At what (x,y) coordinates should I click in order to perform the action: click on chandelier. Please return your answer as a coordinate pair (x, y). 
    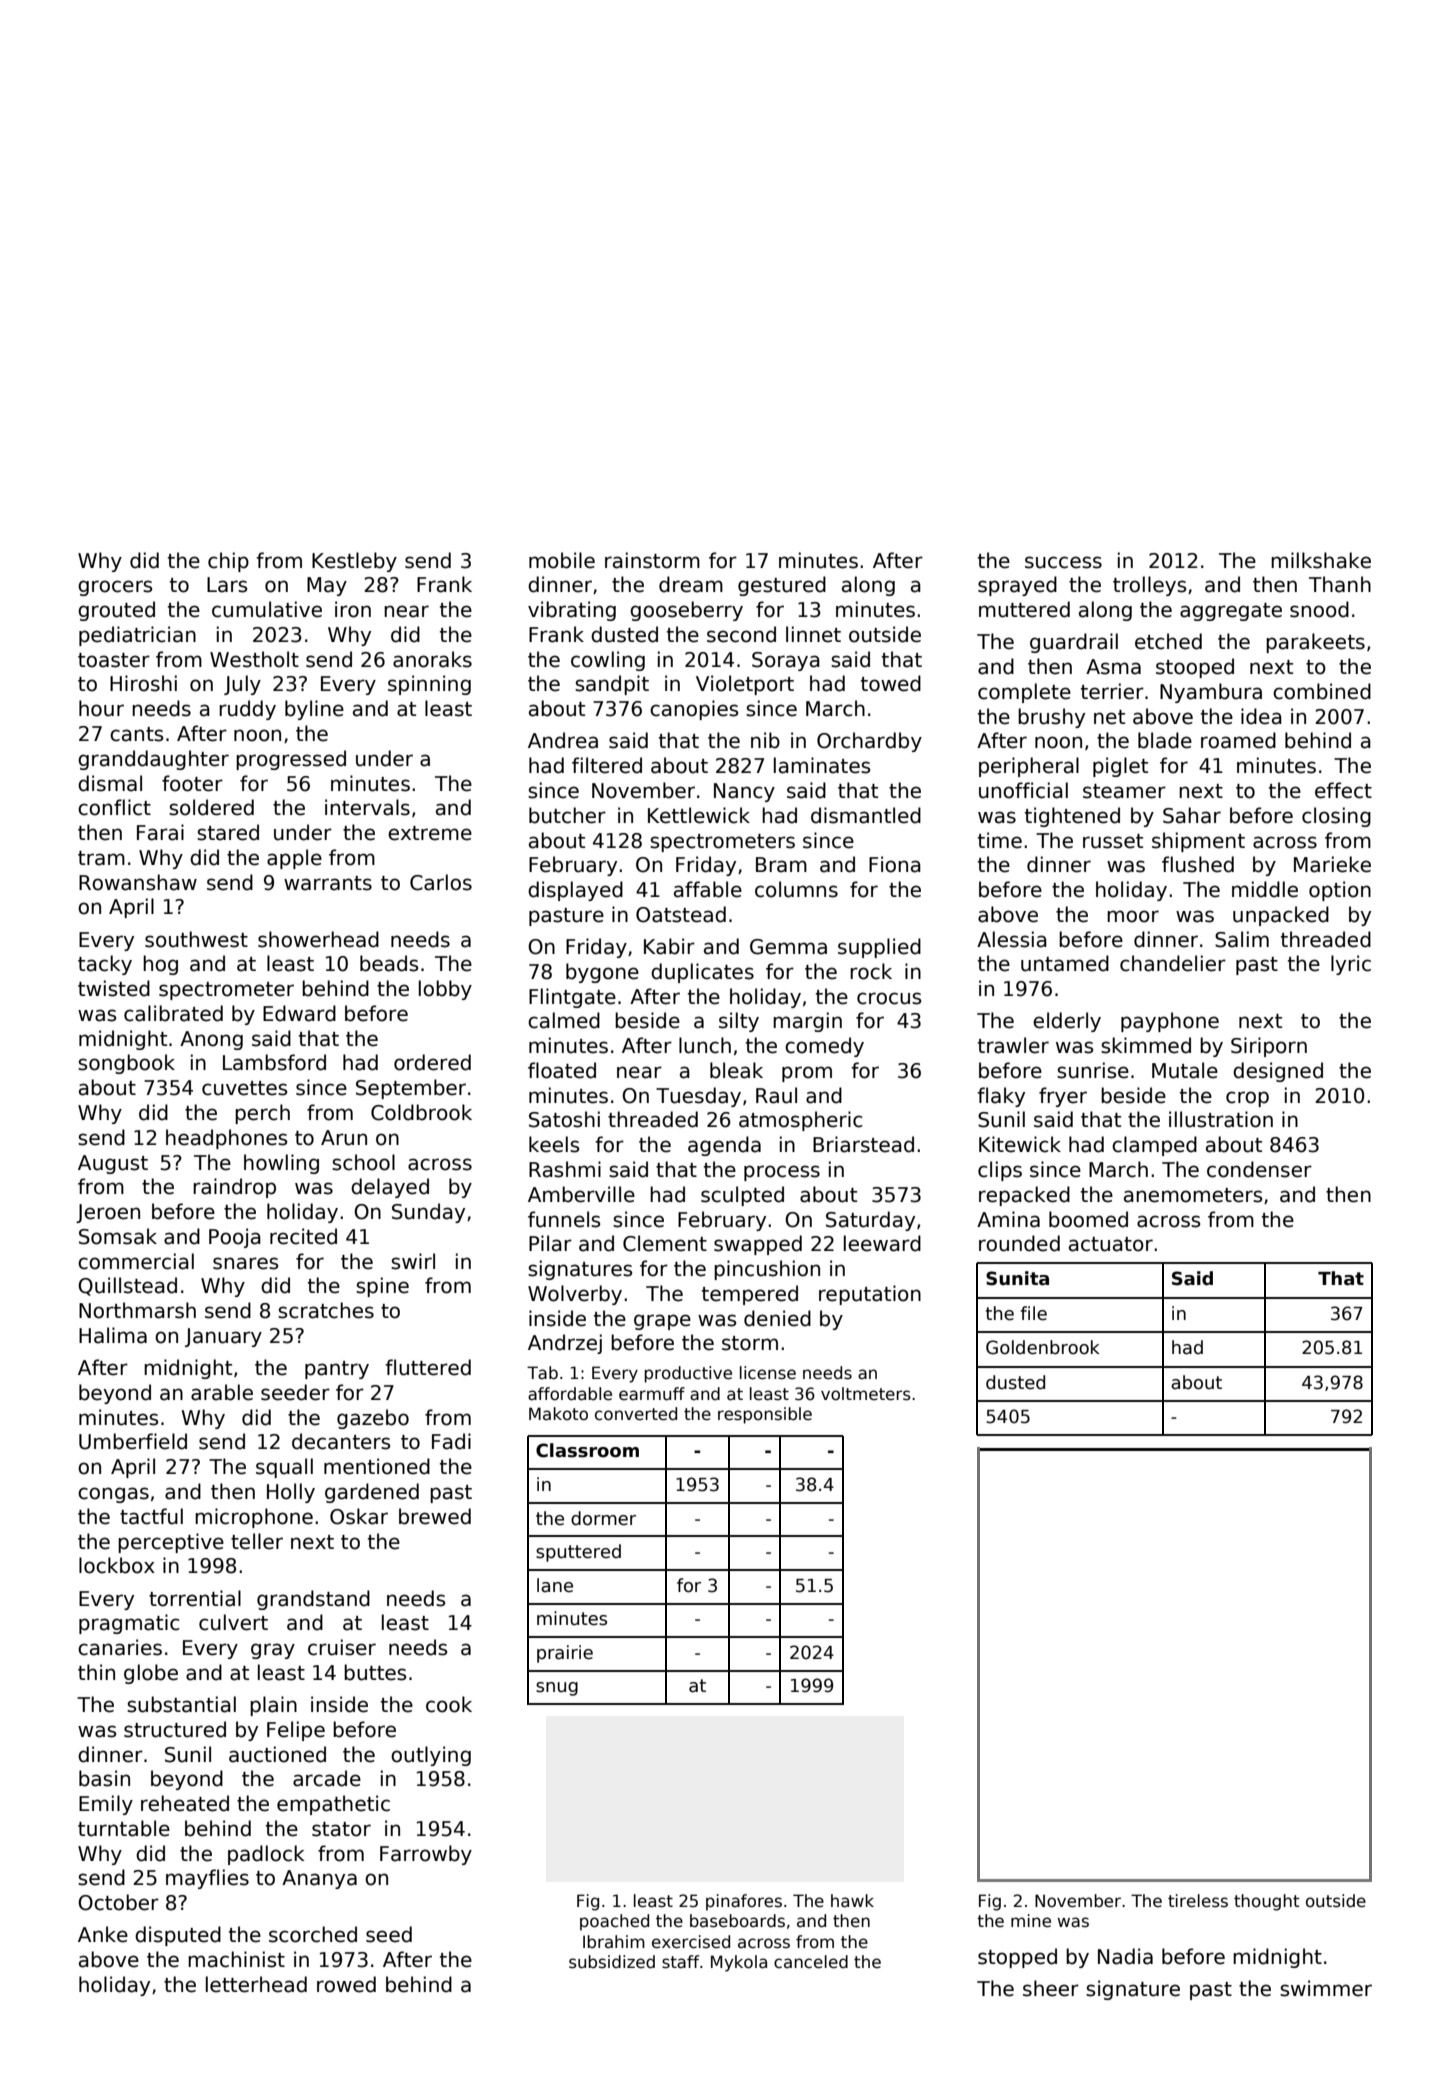
    Looking at the image, I should click on (1173, 963).
